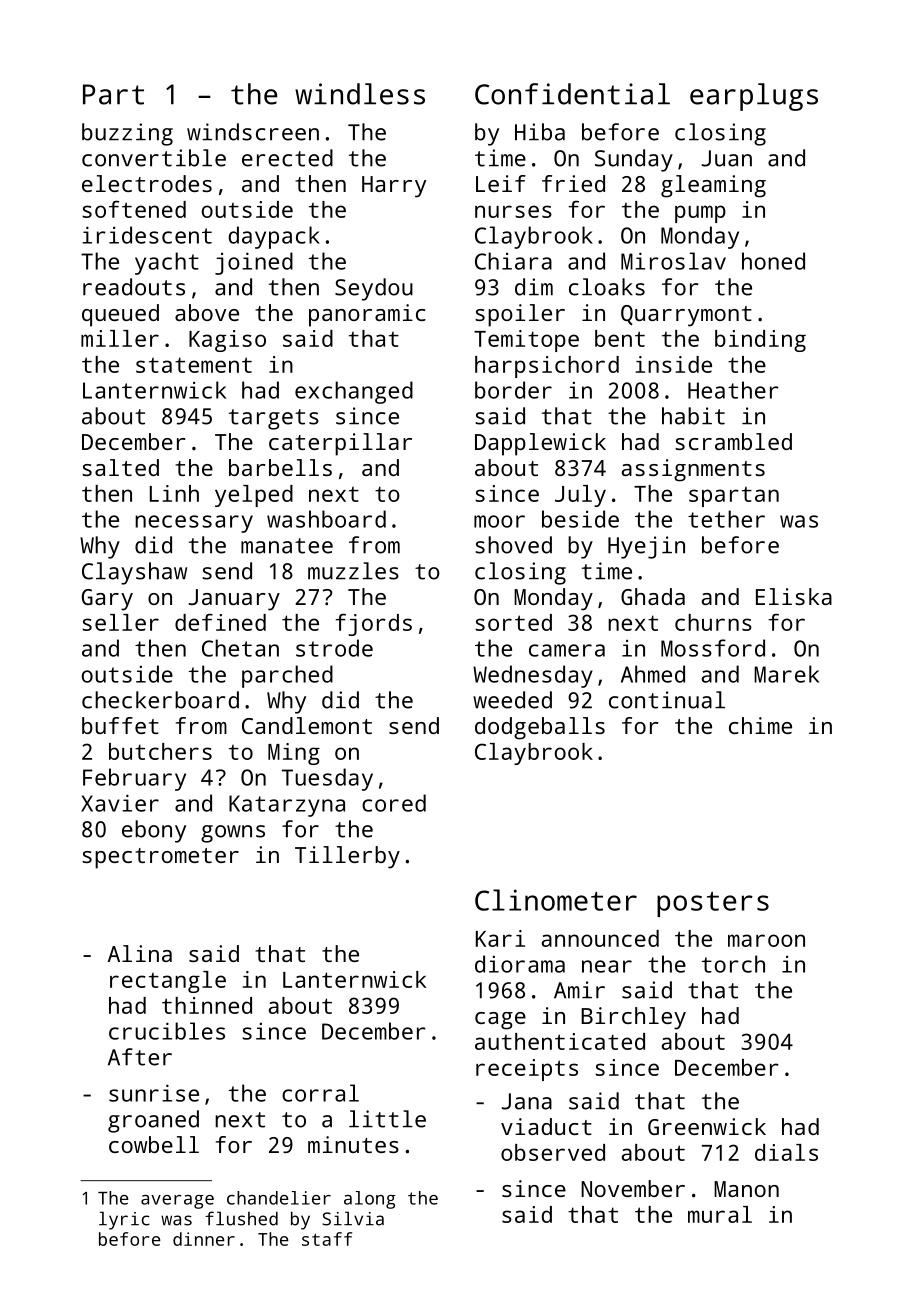  Describe the element at coordinates (140, 1057) in the document. I see `After` at that location.
